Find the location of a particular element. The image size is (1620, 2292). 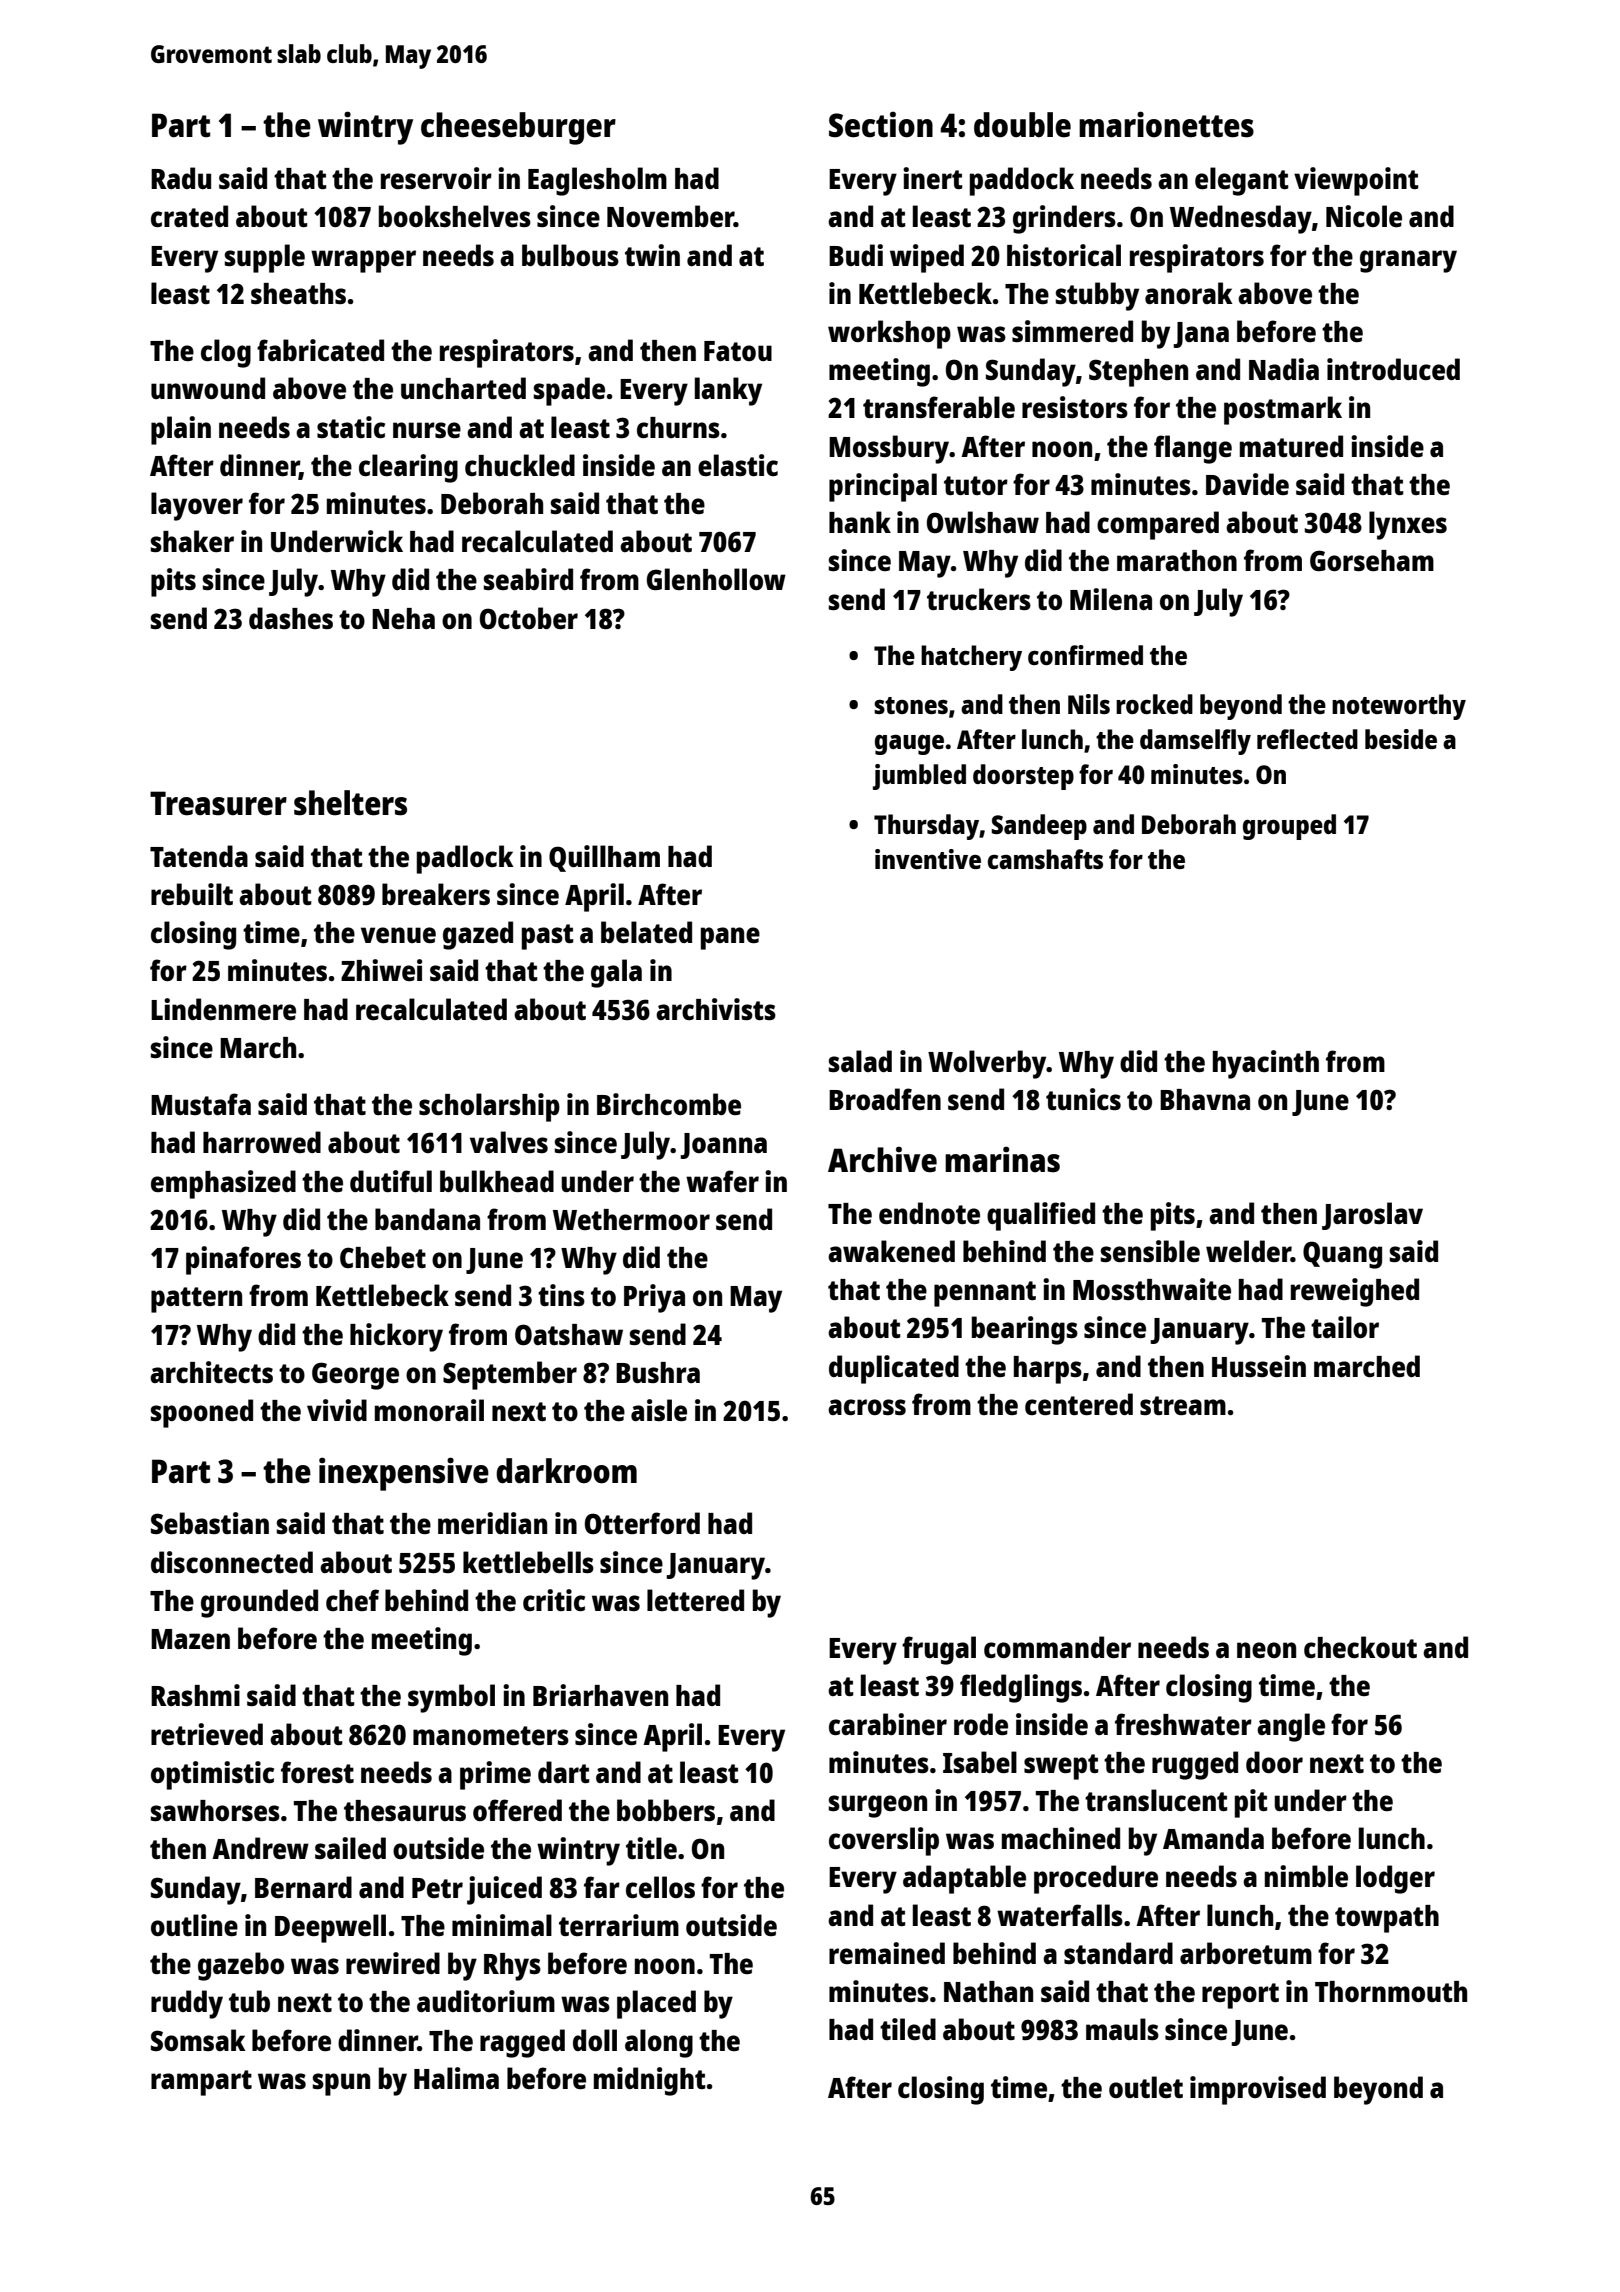

Lindenmere is located at coordinates (223, 1009).
